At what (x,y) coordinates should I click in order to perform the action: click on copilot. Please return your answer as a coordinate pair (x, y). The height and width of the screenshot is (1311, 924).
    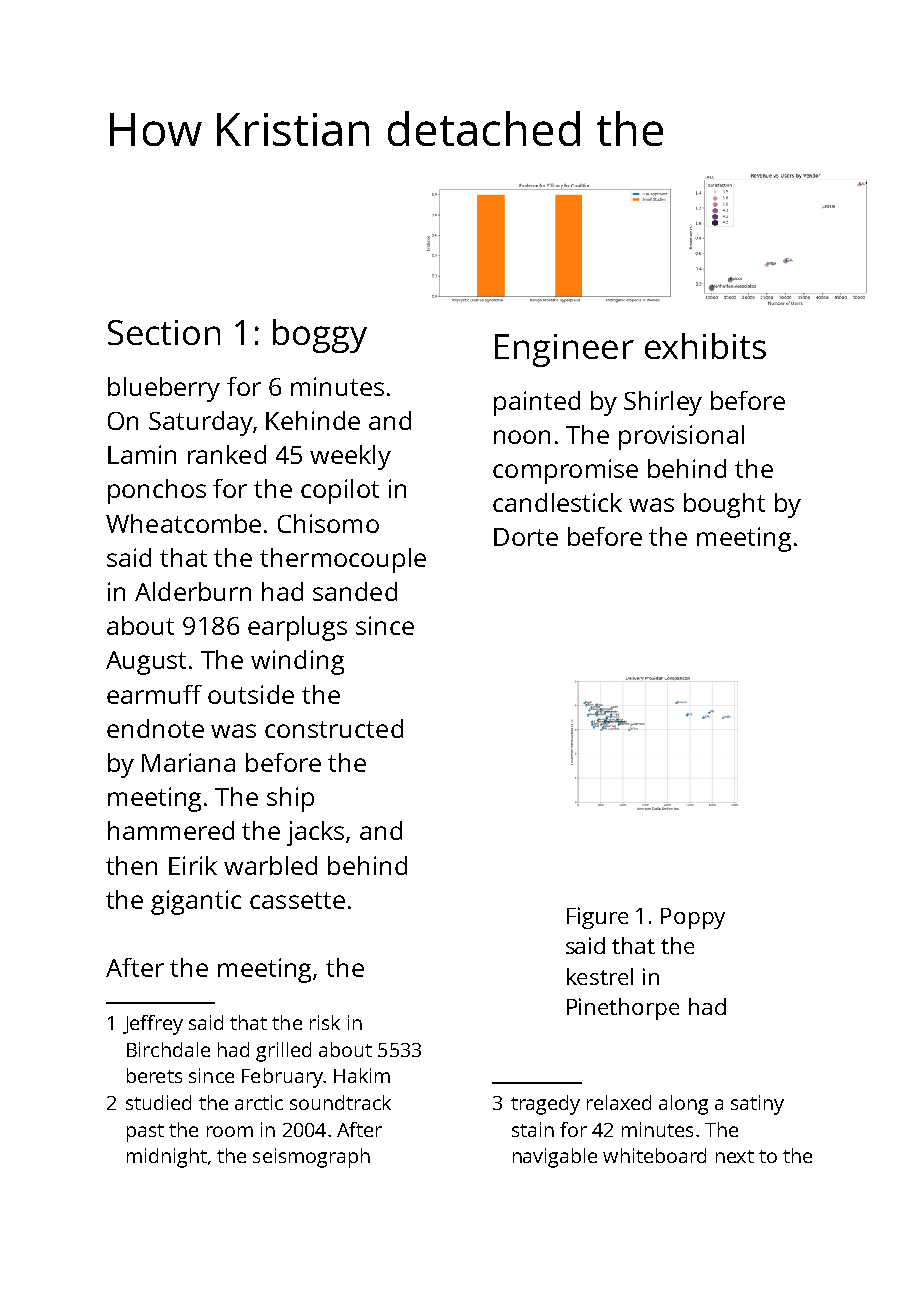
    Looking at the image, I should click on (340, 491).
